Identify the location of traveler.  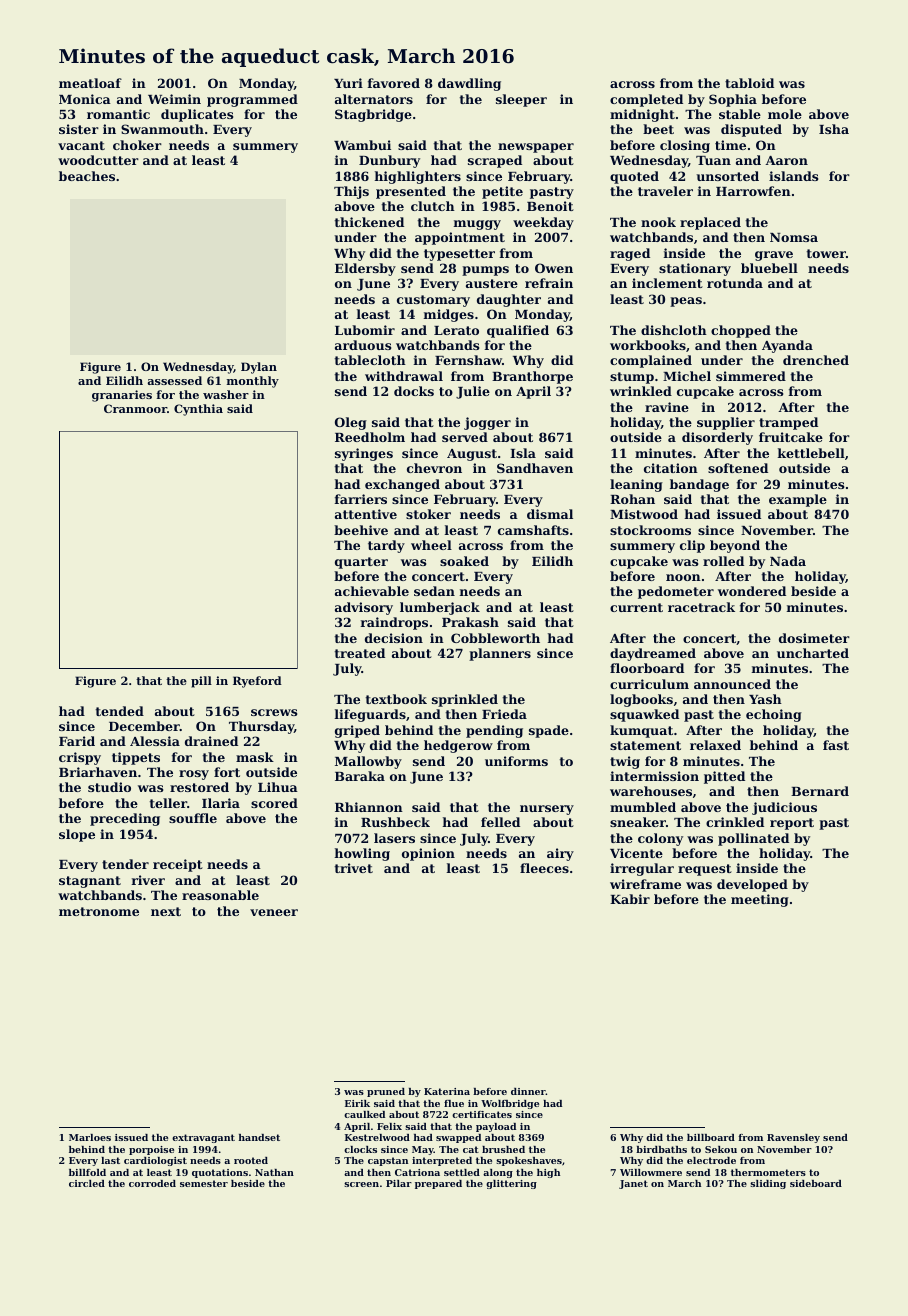
(665, 191).
